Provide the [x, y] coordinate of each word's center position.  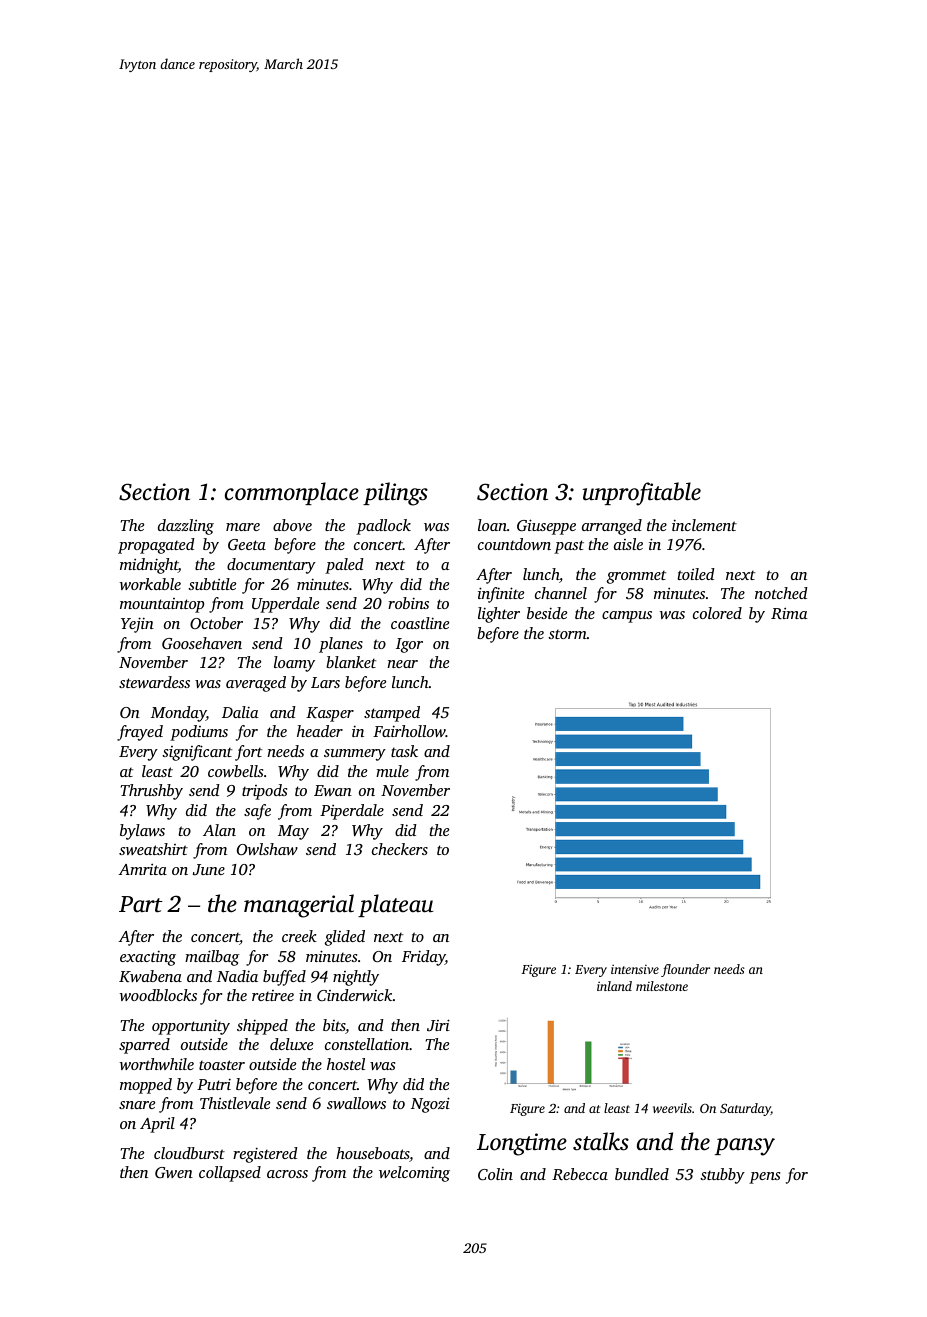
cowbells [235, 771]
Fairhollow [409, 731]
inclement [704, 525]
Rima [789, 613]
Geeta [247, 544]
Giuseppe [546, 527]
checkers [400, 849]
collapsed [230, 1174]
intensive [635, 969]
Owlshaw [267, 849]
